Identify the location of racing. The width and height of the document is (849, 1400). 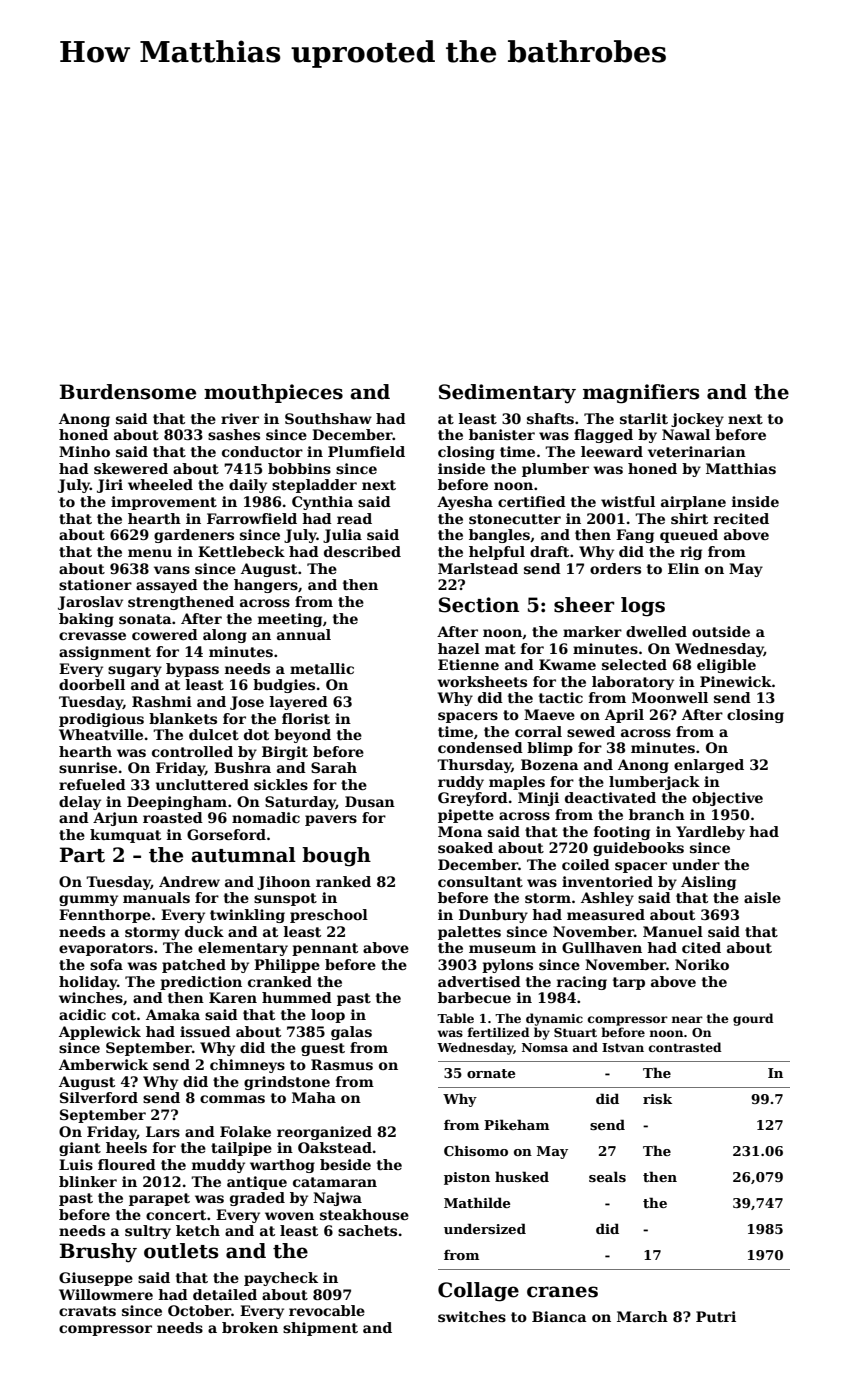
(582, 983).
